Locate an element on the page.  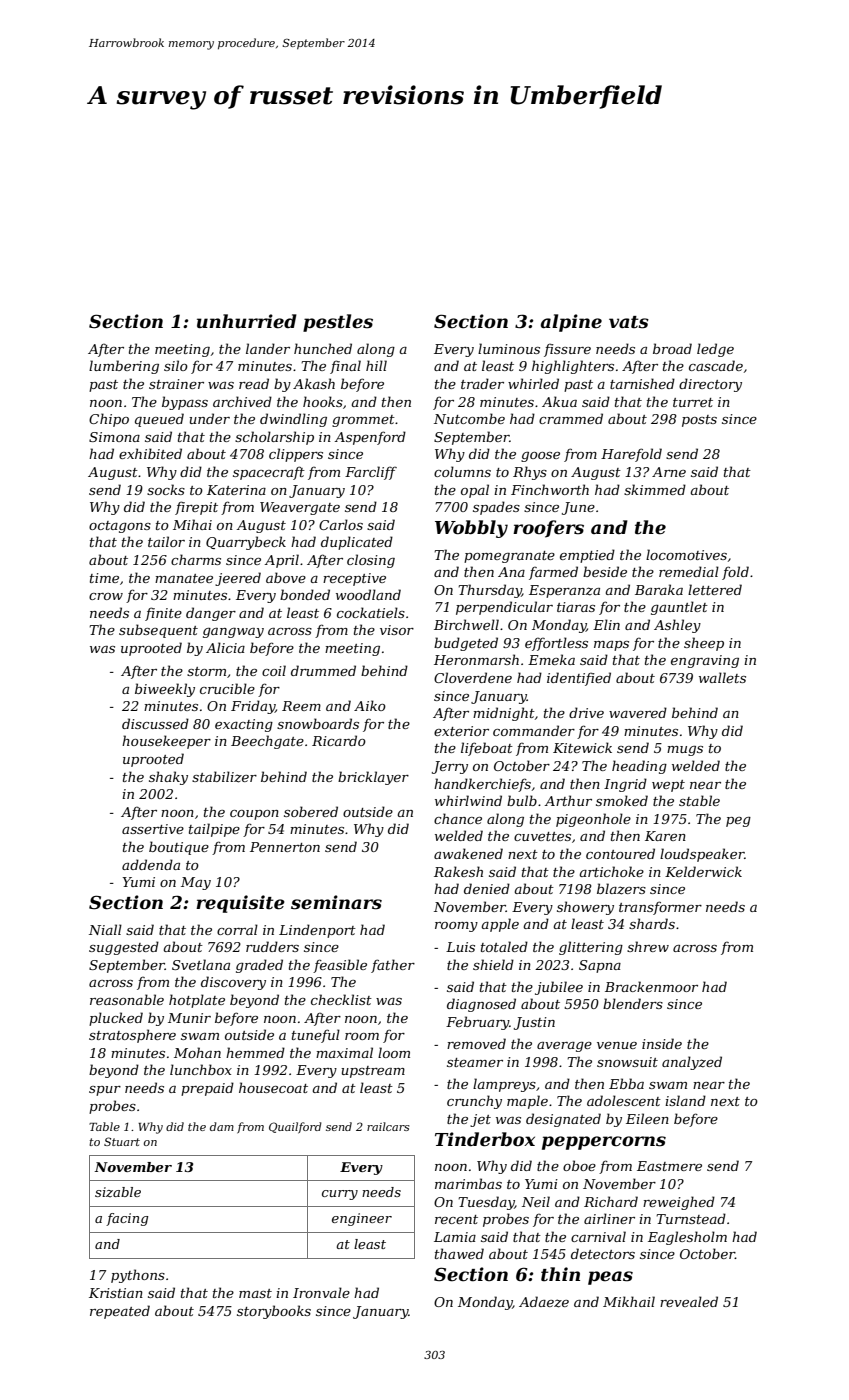
under is located at coordinates (209, 418).
